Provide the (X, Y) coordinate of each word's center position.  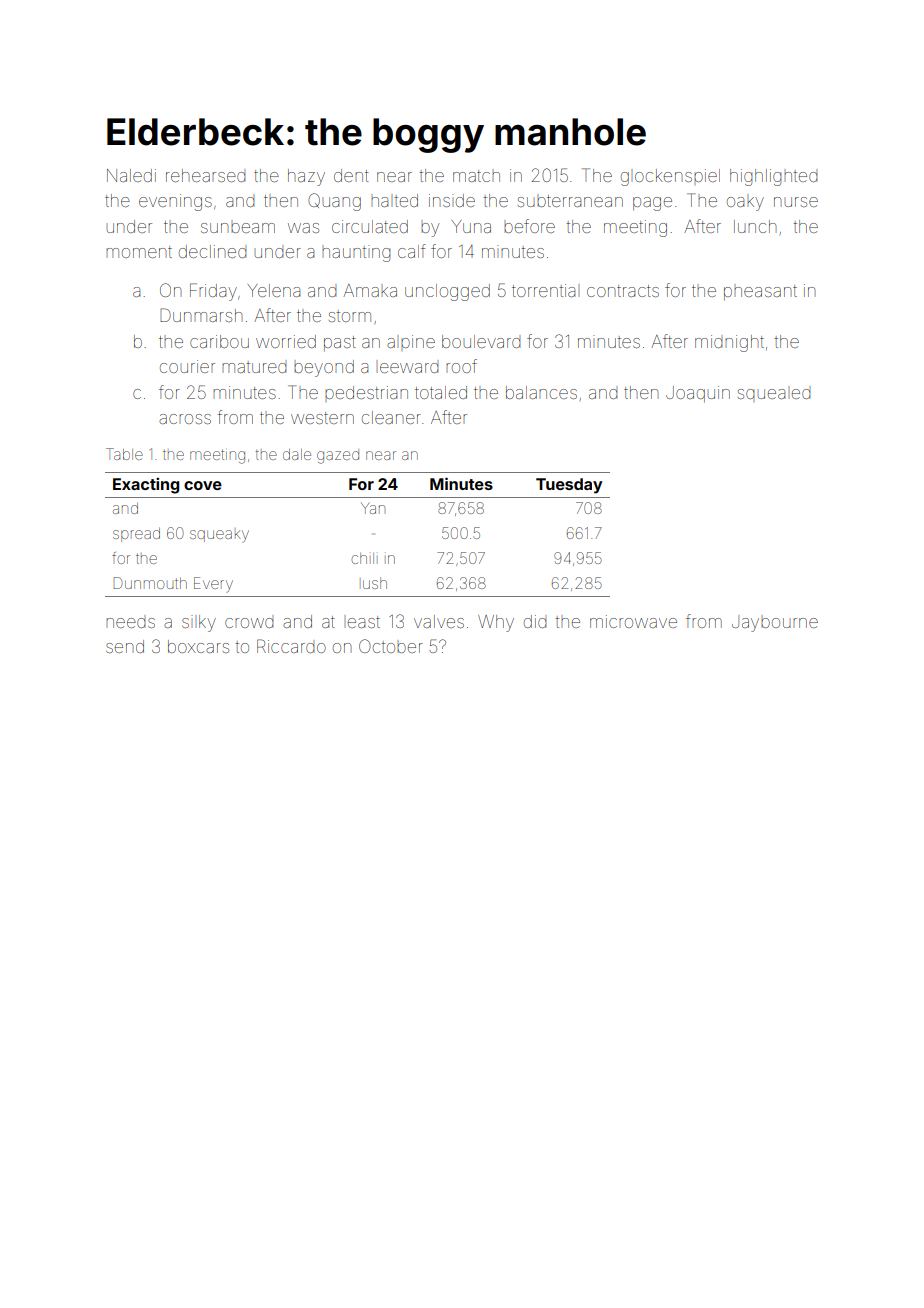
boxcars (198, 646)
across (185, 419)
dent (351, 175)
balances (541, 392)
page (652, 204)
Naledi (131, 175)
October (391, 646)
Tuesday (569, 486)
